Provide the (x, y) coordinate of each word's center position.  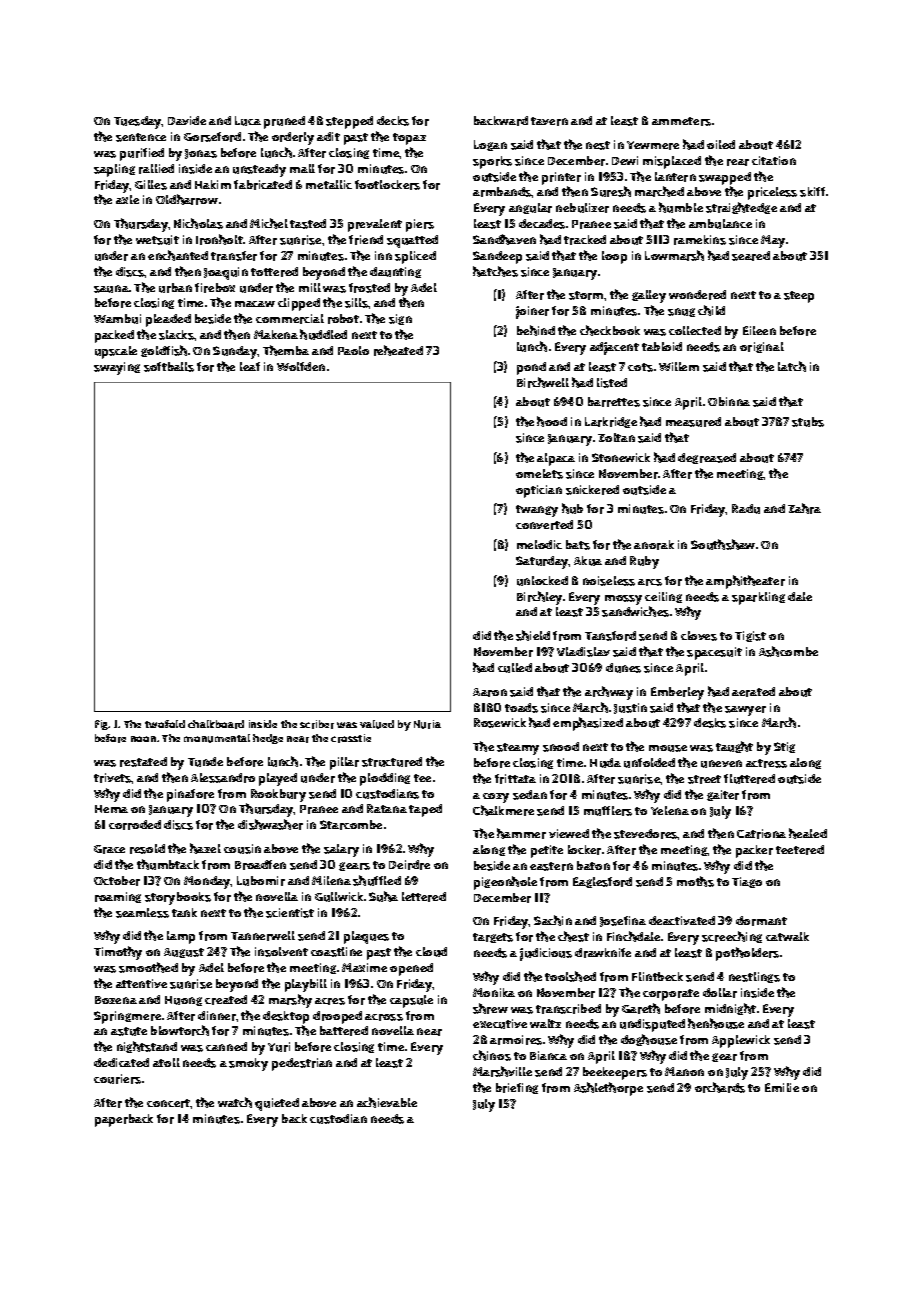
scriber (317, 724)
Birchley (539, 598)
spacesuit (714, 653)
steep (799, 297)
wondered (697, 295)
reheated (398, 350)
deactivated (682, 920)
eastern (551, 866)
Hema (111, 809)
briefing (517, 1088)
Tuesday (138, 122)
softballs (169, 367)
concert (169, 1103)
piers (420, 225)
